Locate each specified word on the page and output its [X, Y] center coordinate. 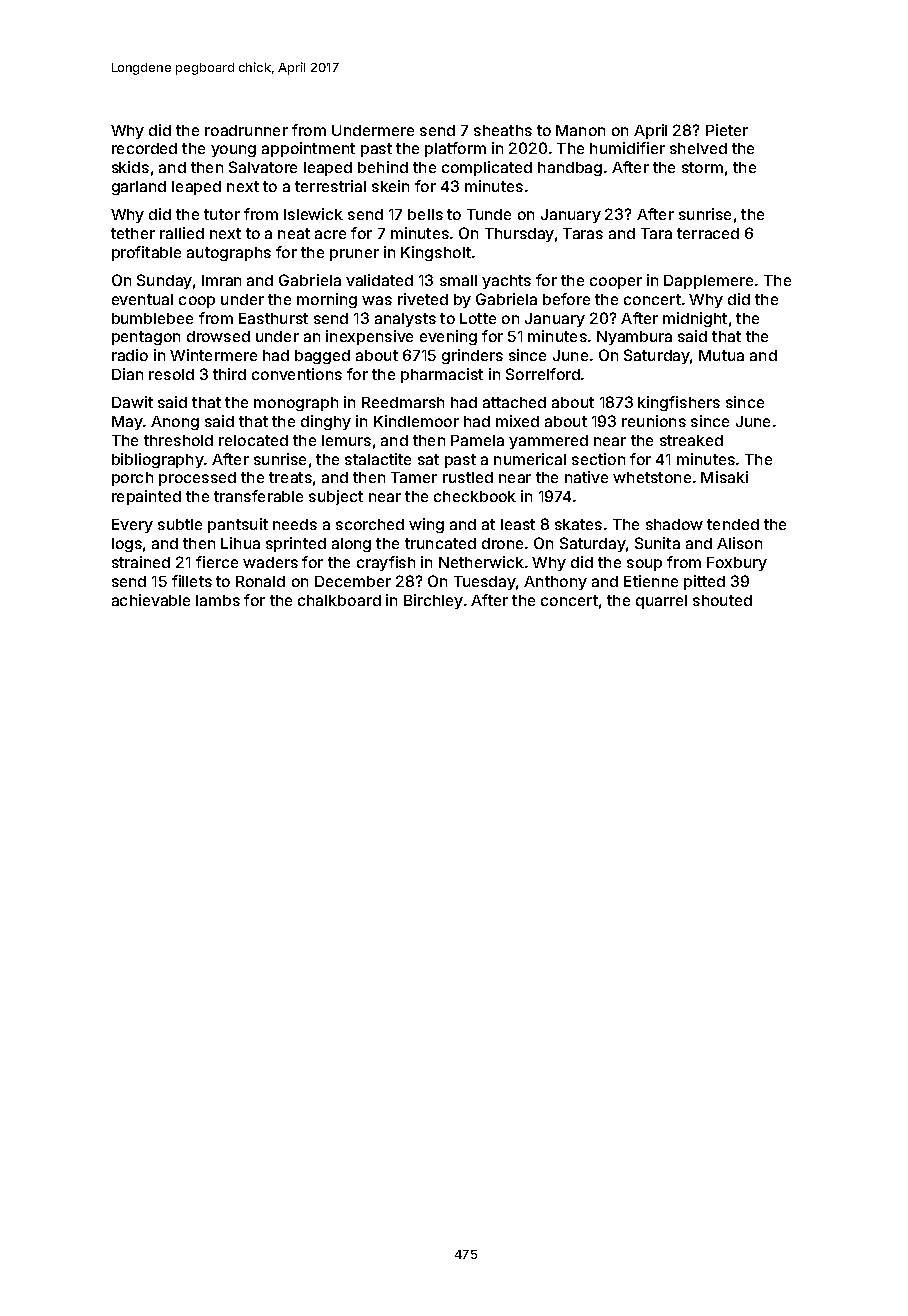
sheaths [503, 130]
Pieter [727, 130]
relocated [253, 440]
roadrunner [246, 130]
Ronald [260, 581]
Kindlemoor [416, 421]
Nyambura [634, 338]
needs [295, 524]
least [518, 524]
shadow [674, 524]
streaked [691, 440]
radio [130, 355]
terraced [708, 233]
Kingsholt [436, 253]
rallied [182, 233]
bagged [322, 357]
